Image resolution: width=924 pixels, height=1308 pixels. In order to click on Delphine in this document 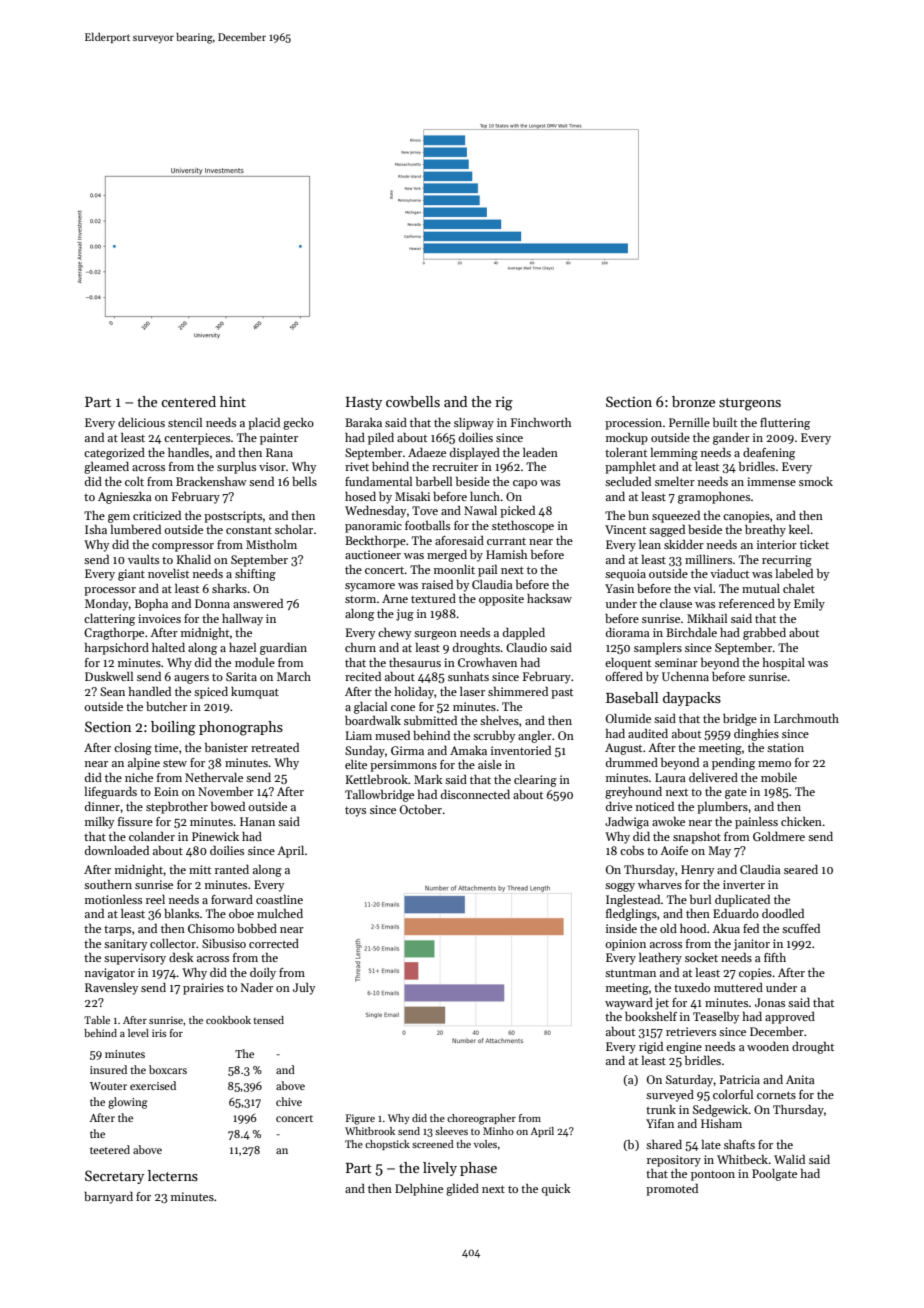, I will do `click(419, 1190)`.
